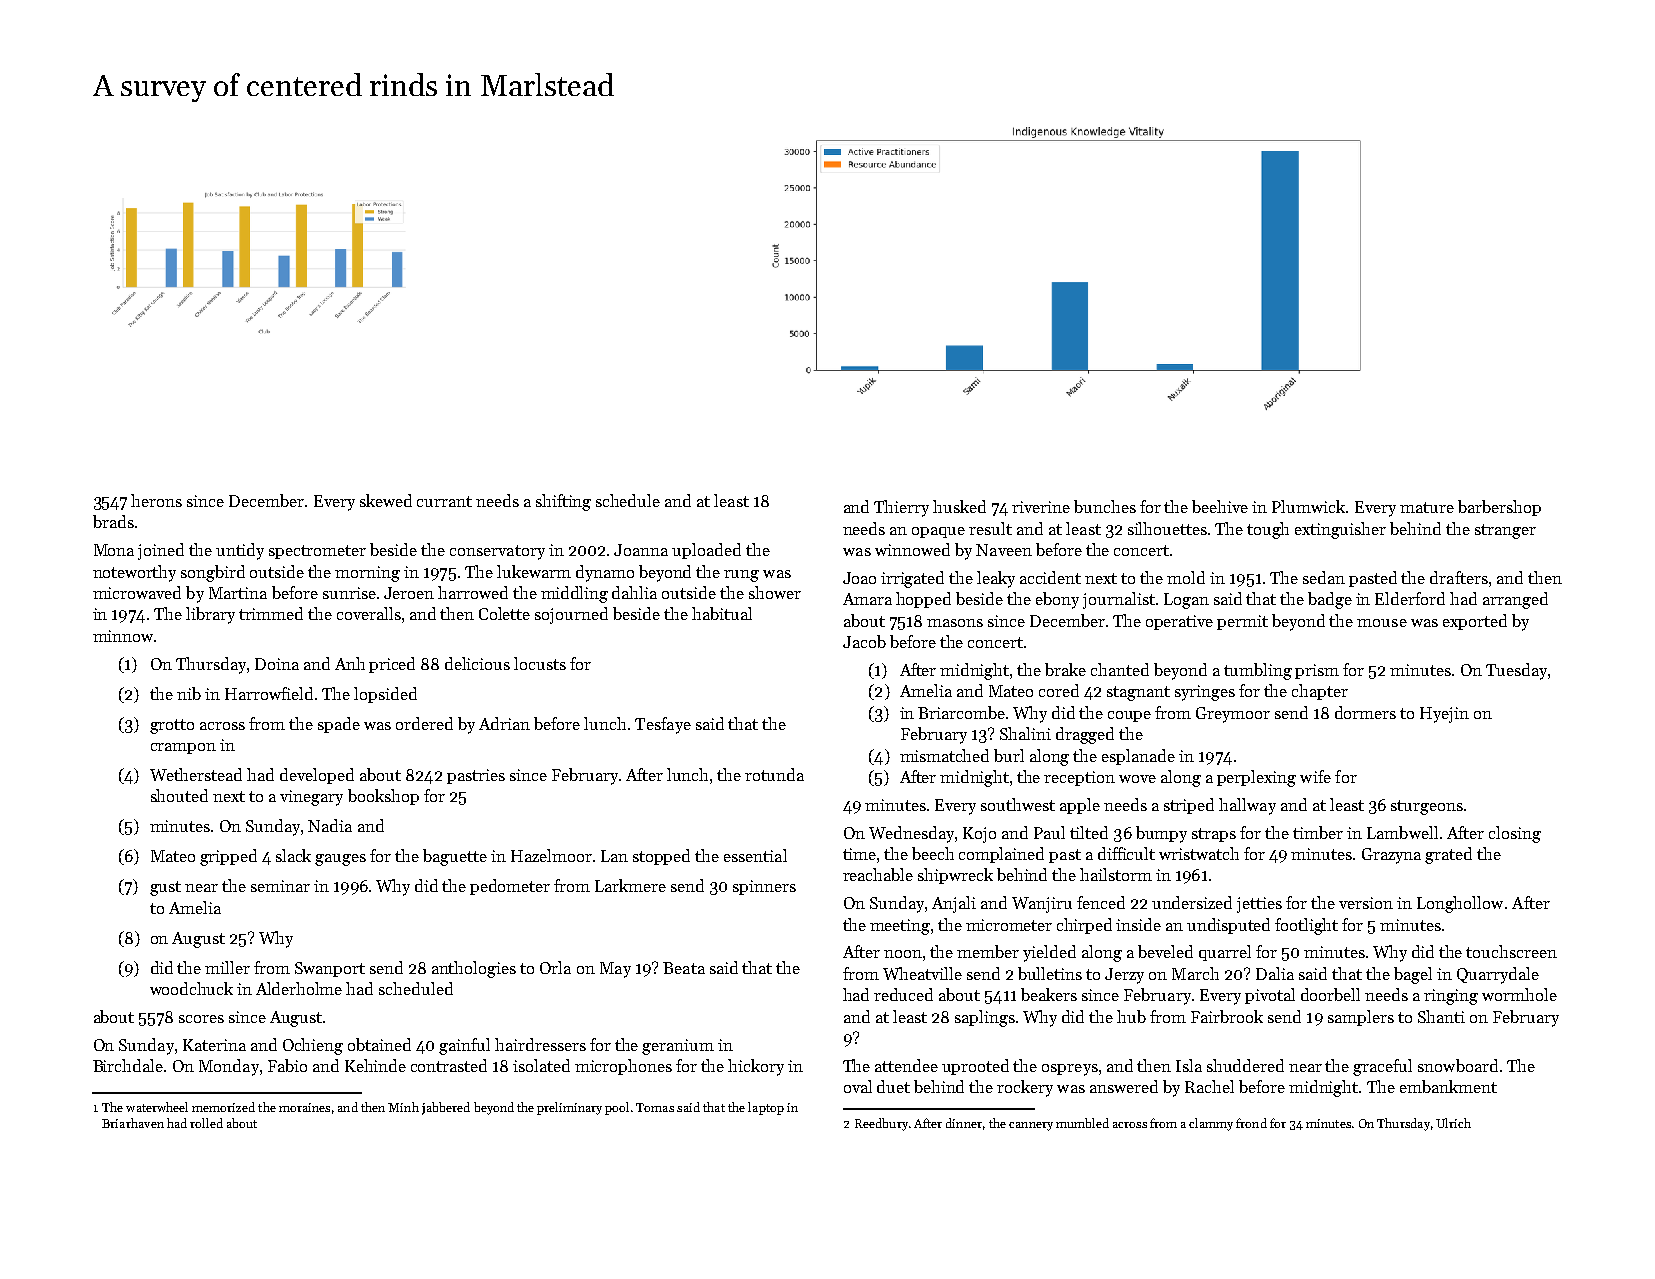  I want to click on Reedbury, so click(881, 1124).
